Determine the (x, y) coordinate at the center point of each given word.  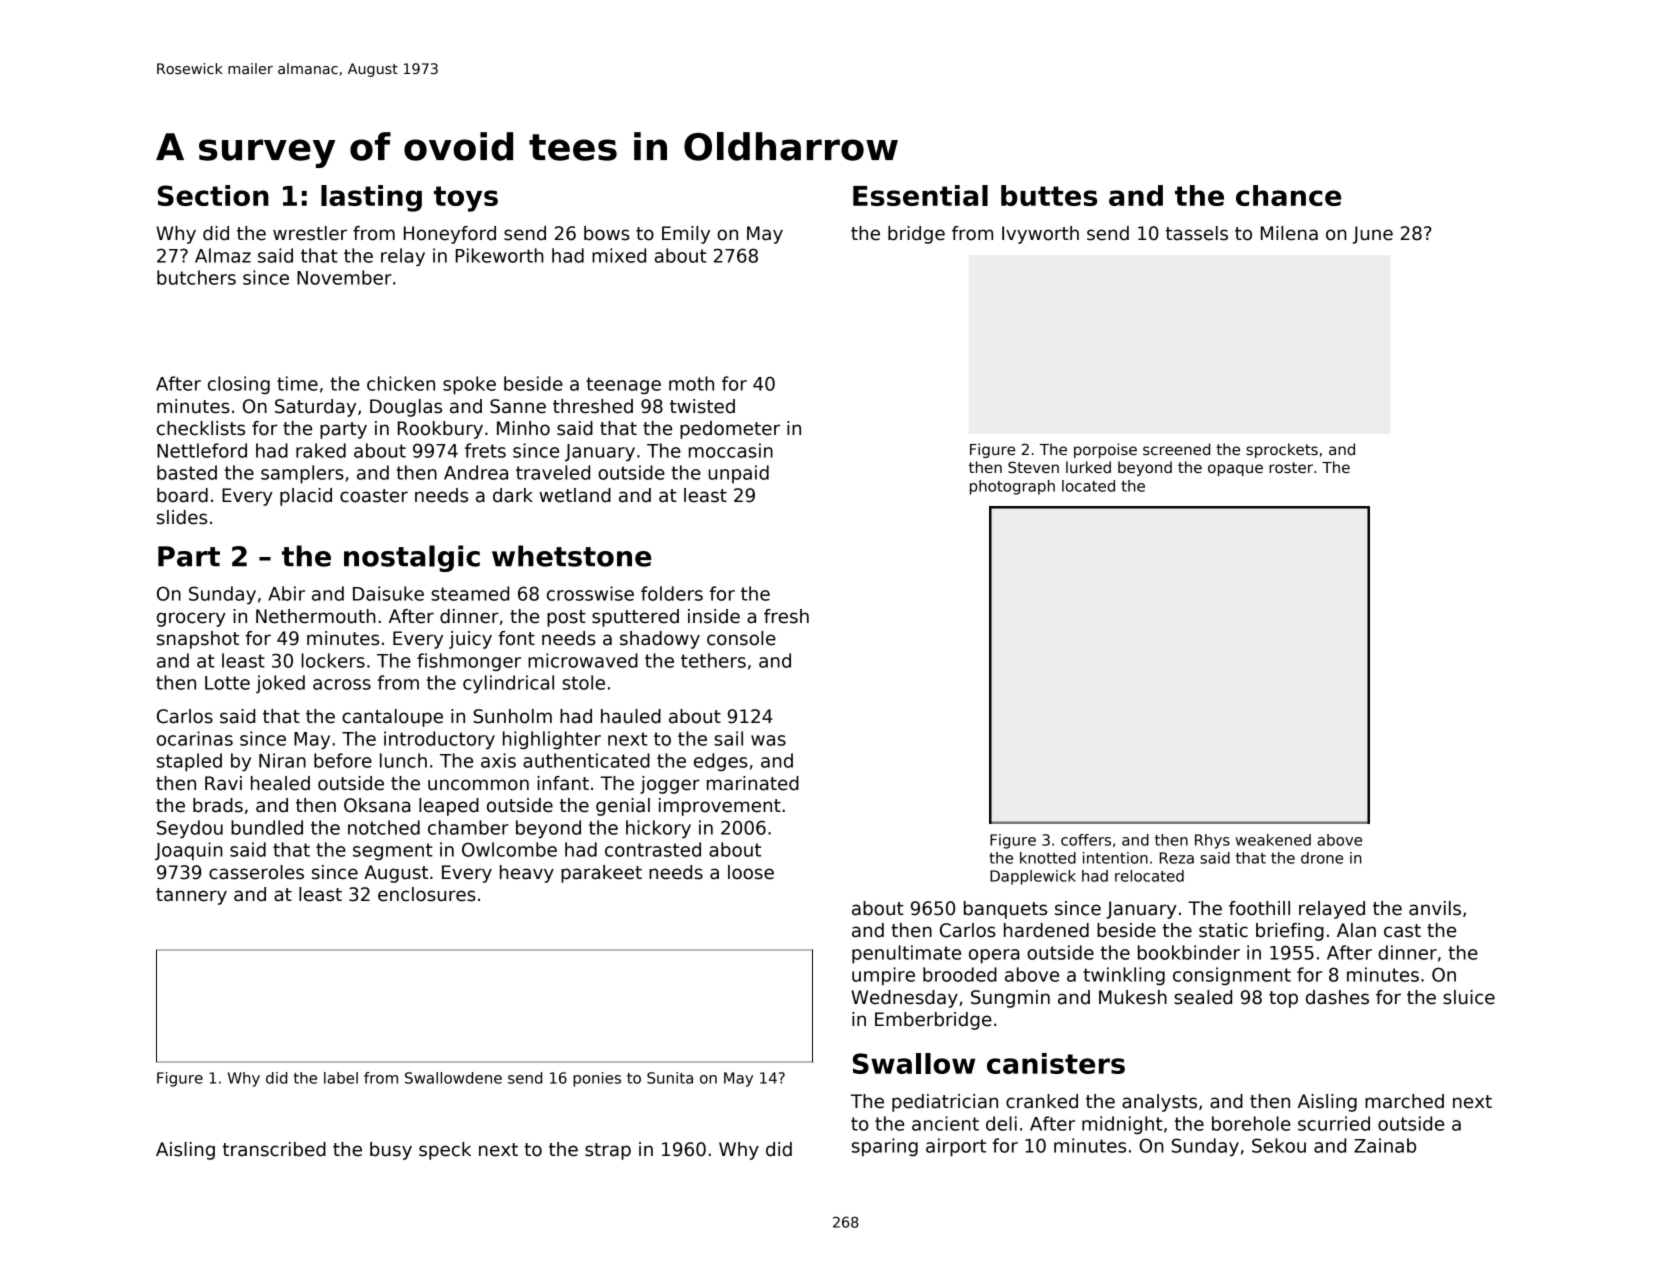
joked (280, 684)
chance (1288, 195)
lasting (371, 198)
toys (466, 199)
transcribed (274, 1149)
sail (728, 738)
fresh (786, 616)
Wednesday (904, 999)
